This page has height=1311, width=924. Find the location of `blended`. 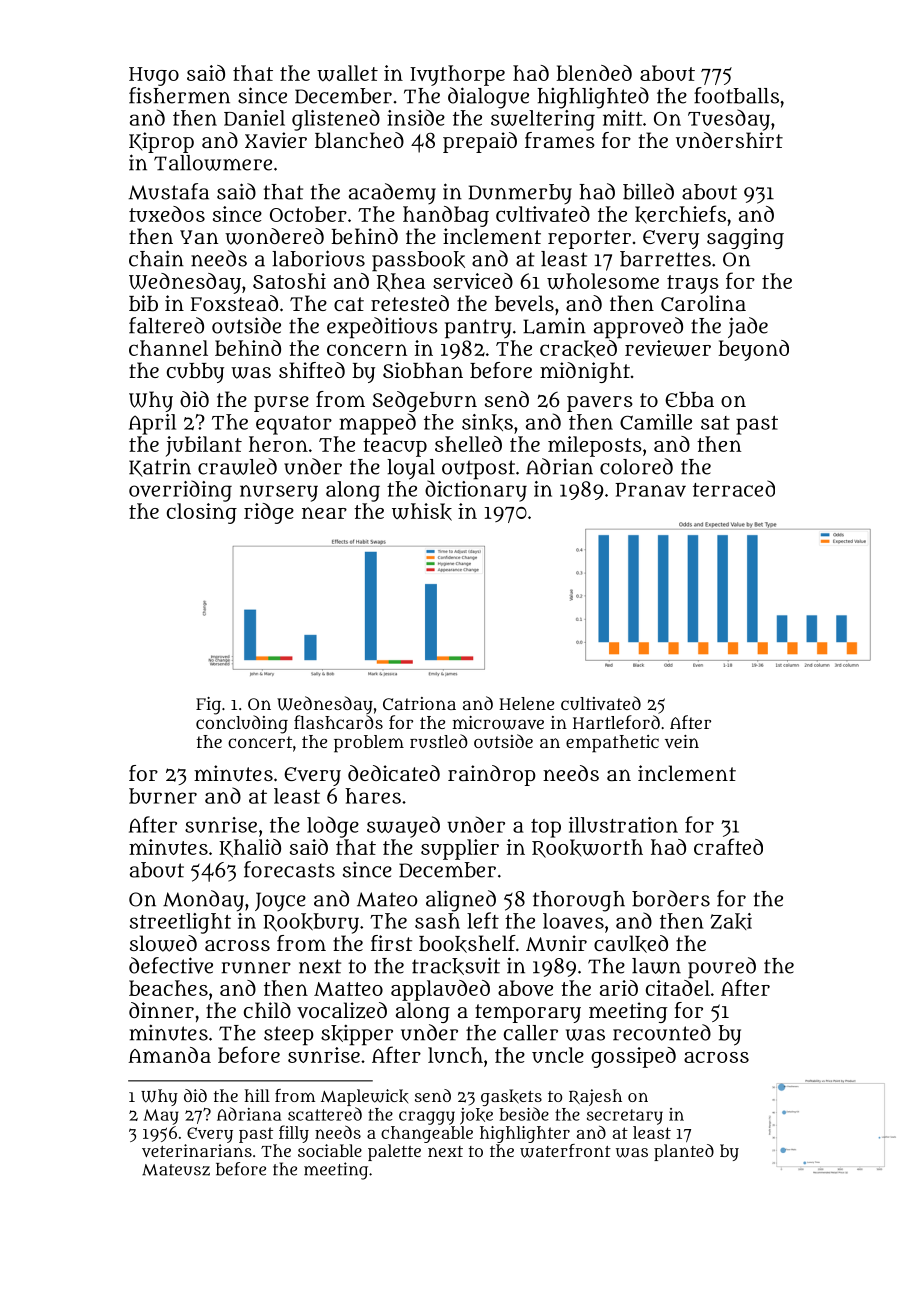

blended is located at coordinates (594, 73).
